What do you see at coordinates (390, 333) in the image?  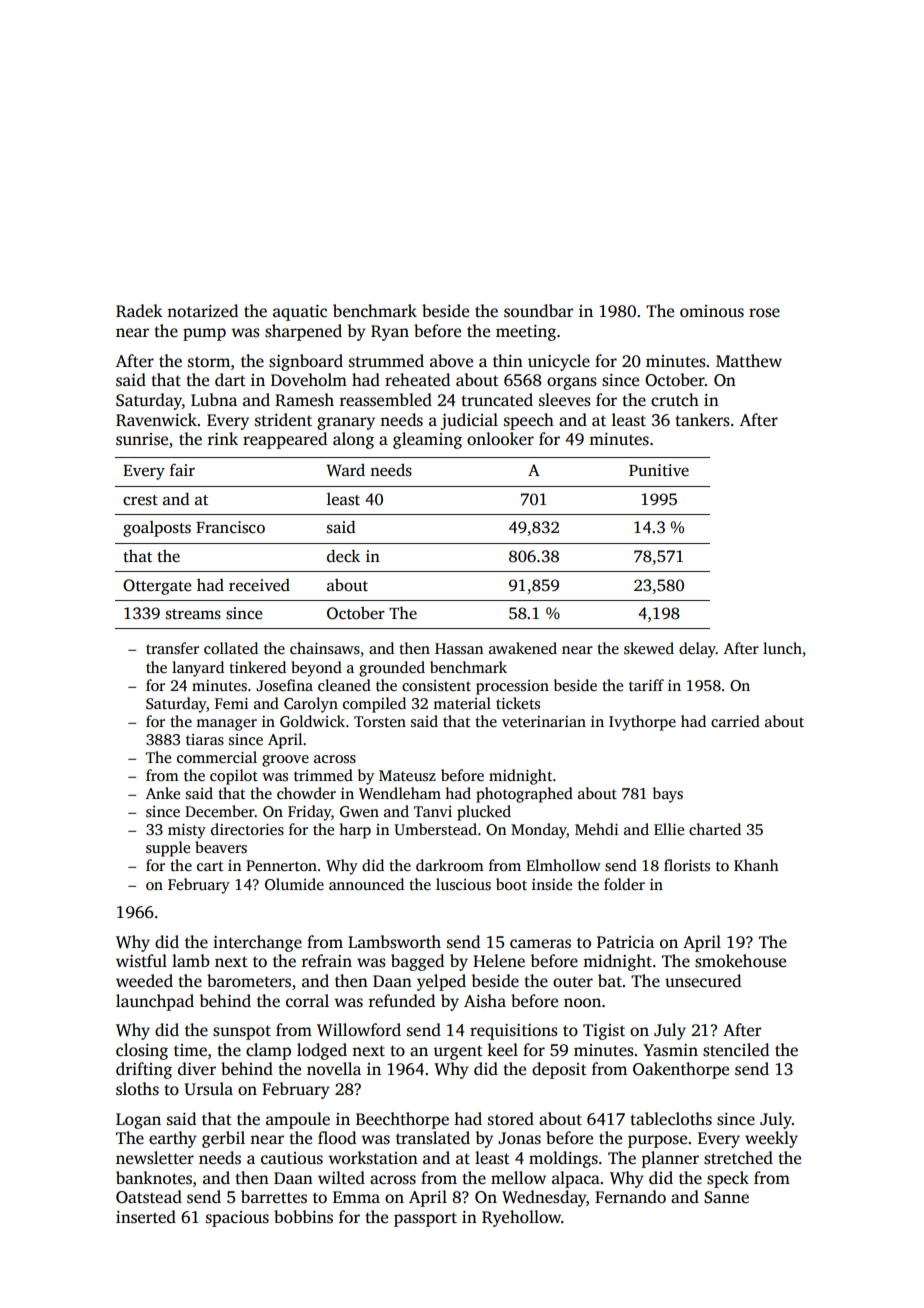 I see `Ryan` at bounding box center [390, 333].
